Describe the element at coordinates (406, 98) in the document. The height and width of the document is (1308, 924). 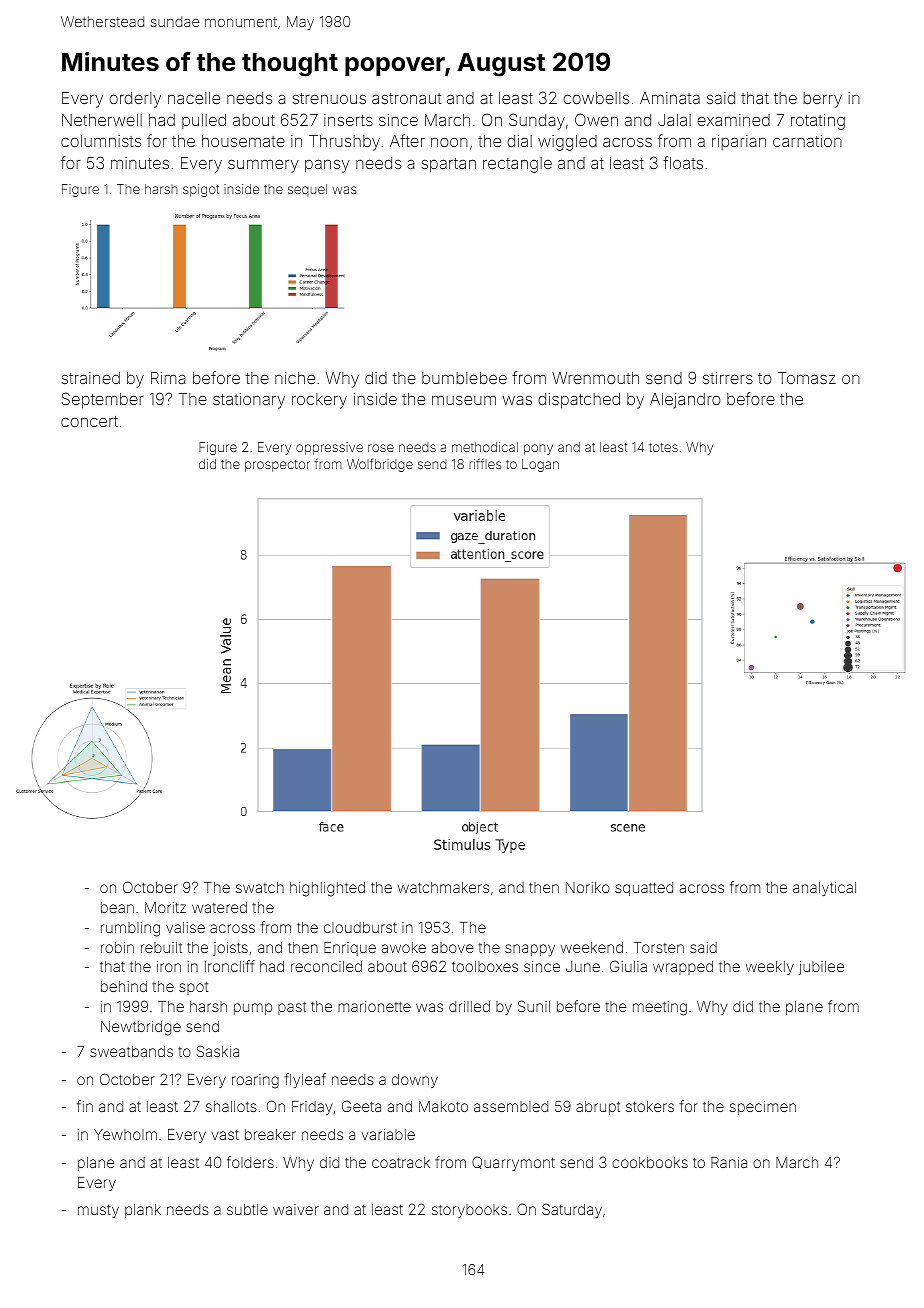
I see `astronaut` at that location.
